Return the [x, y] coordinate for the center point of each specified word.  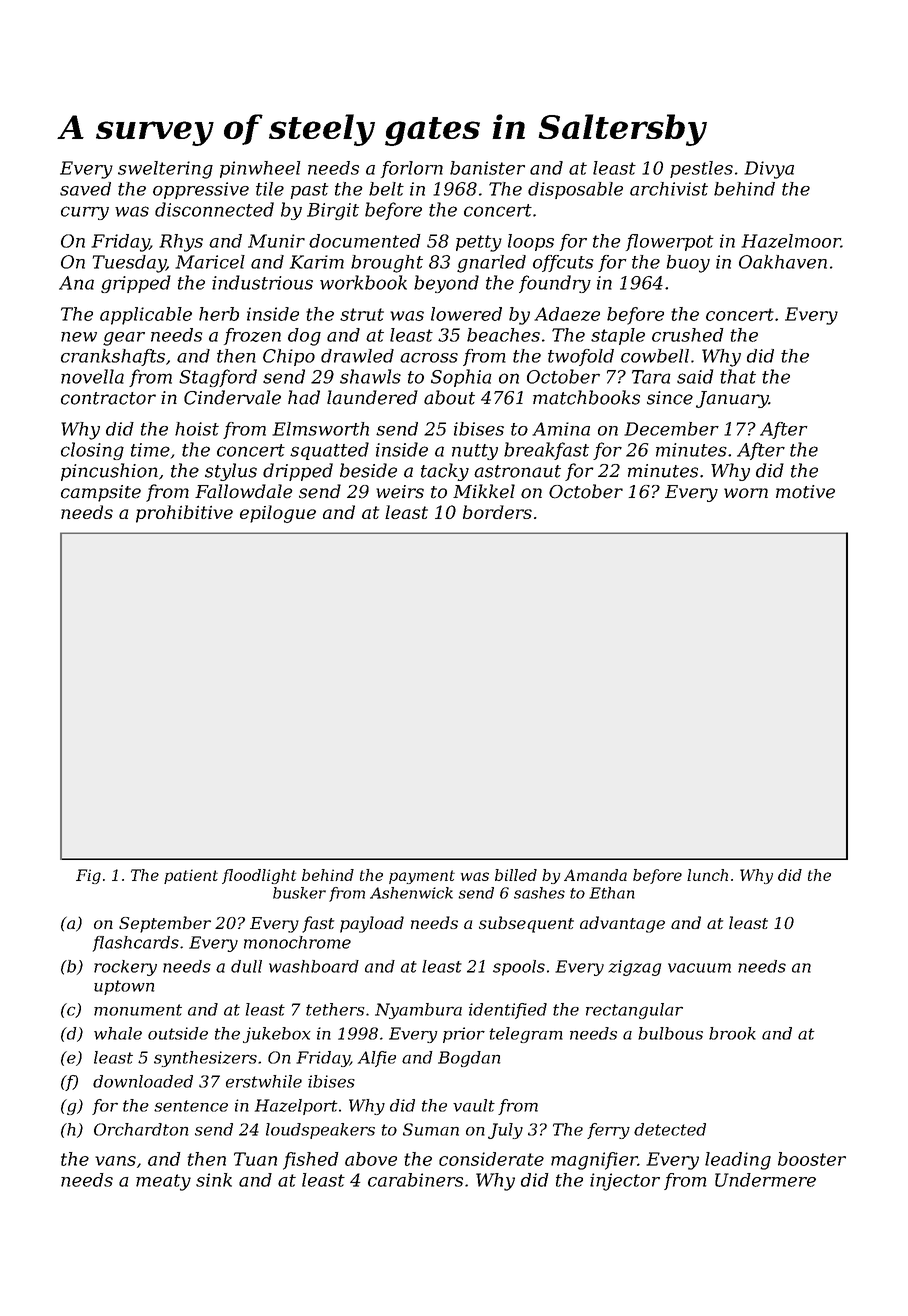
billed [516, 875]
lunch [707, 875]
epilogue [278, 514]
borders [497, 512]
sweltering [165, 170]
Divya [769, 170]
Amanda [595, 875]
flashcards [136, 944]
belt [386, 189]
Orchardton [141, 1129]
